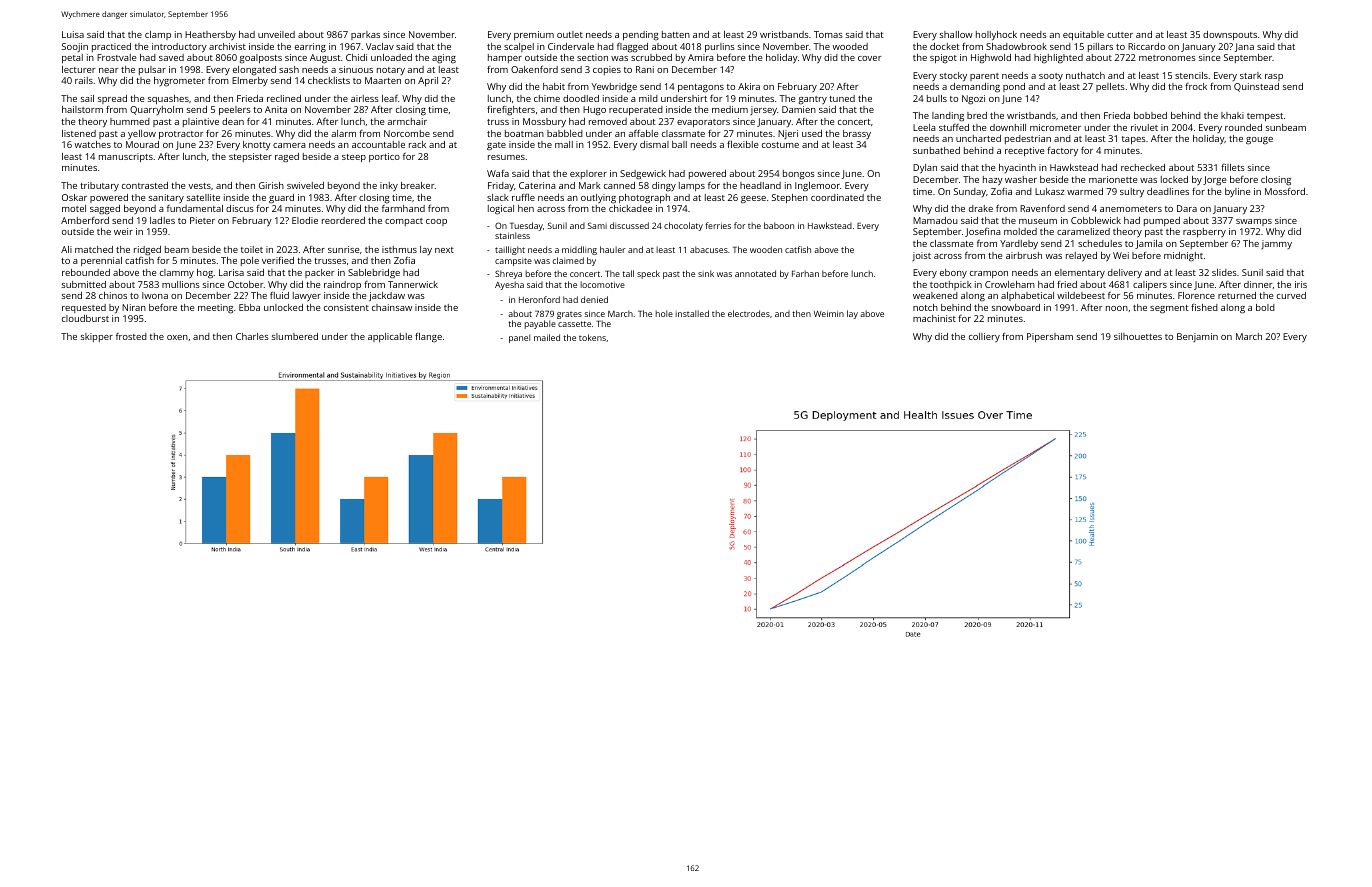 The image size is (1372, 887). What do you see at coordinates (534, 35) in the page?
I see `premium` at bounding box center [534, 35].
